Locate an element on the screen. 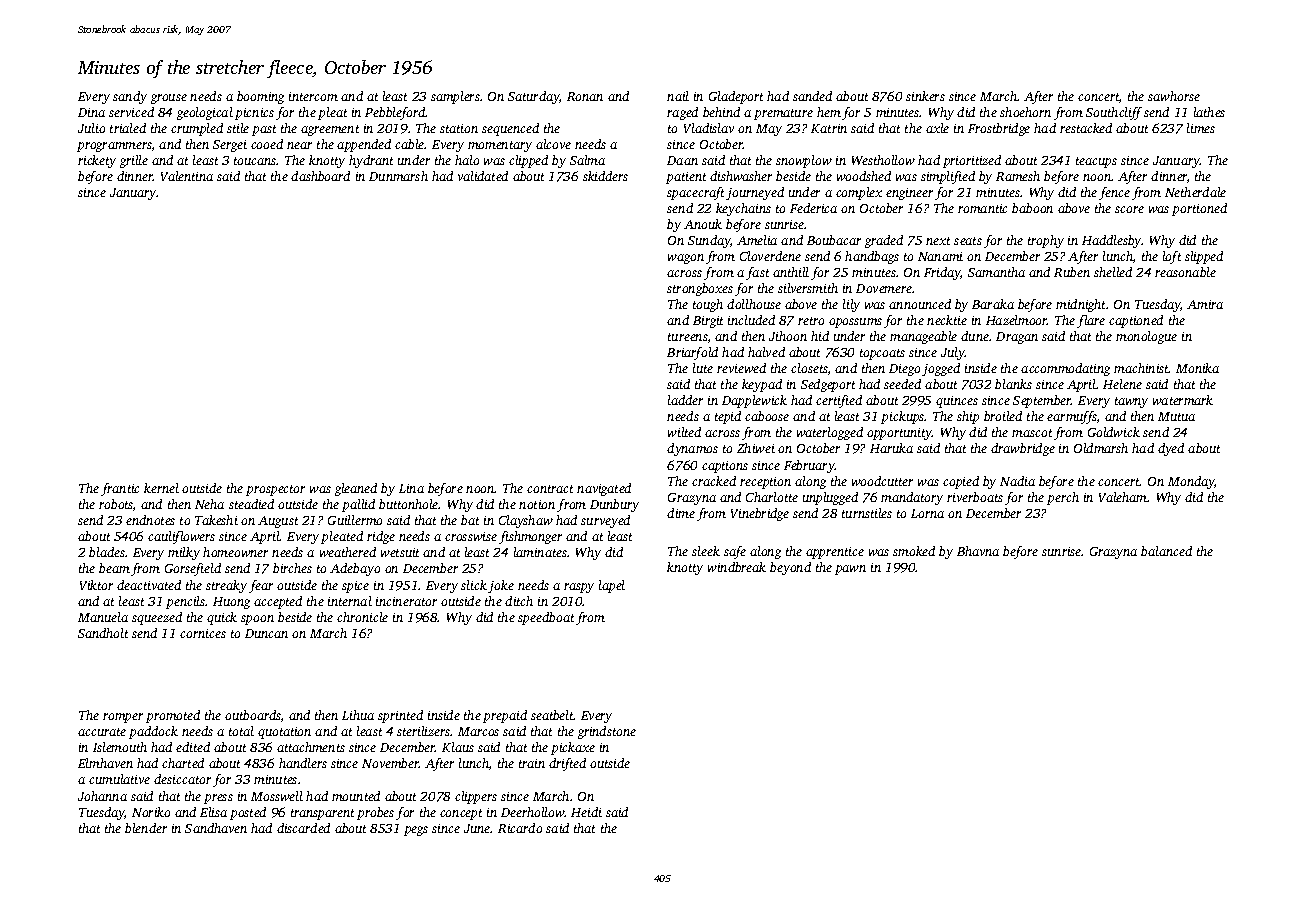  Sandholt is located at coordinates (103, 633).
